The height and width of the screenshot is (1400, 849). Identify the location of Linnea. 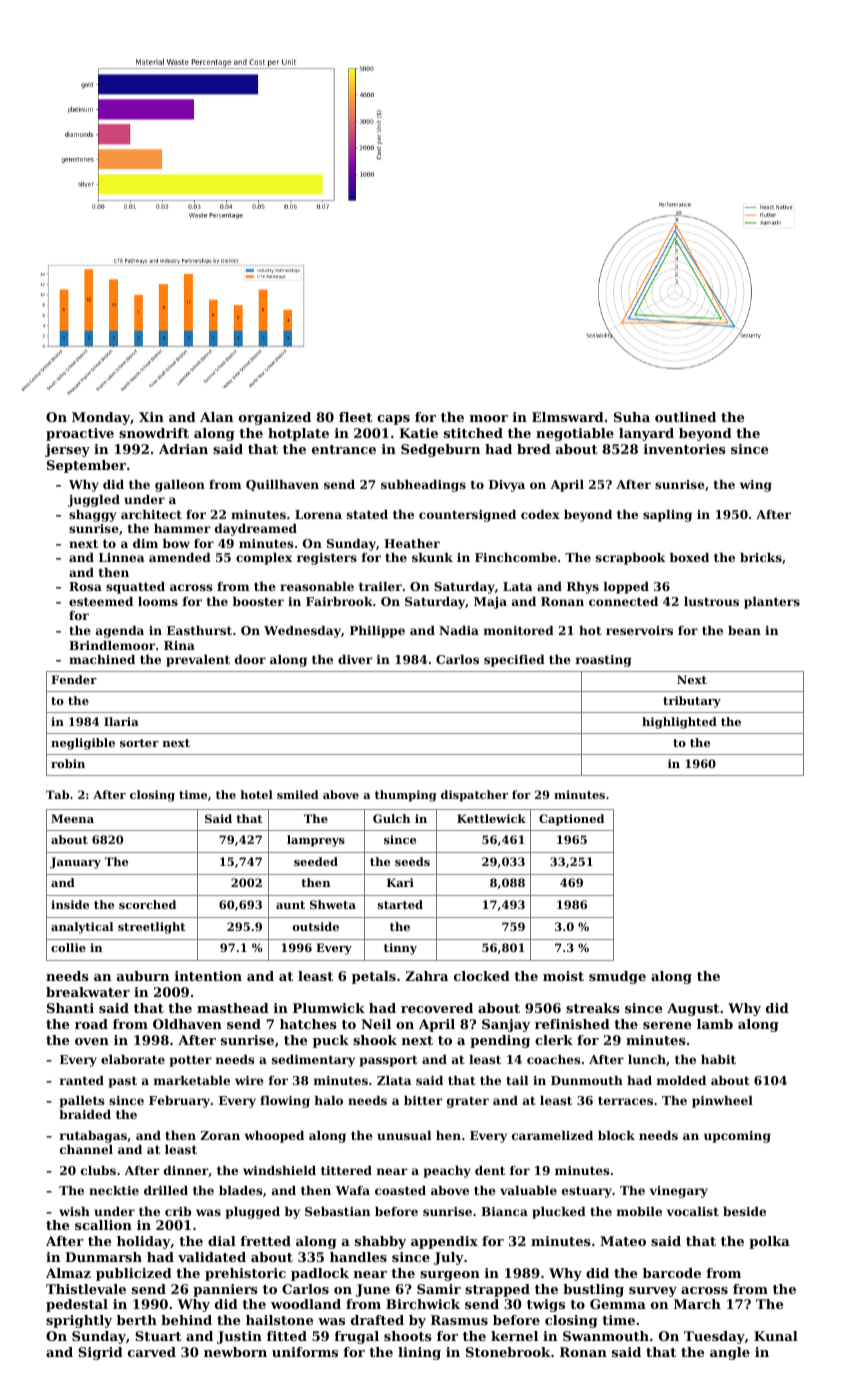
(121, 557).
